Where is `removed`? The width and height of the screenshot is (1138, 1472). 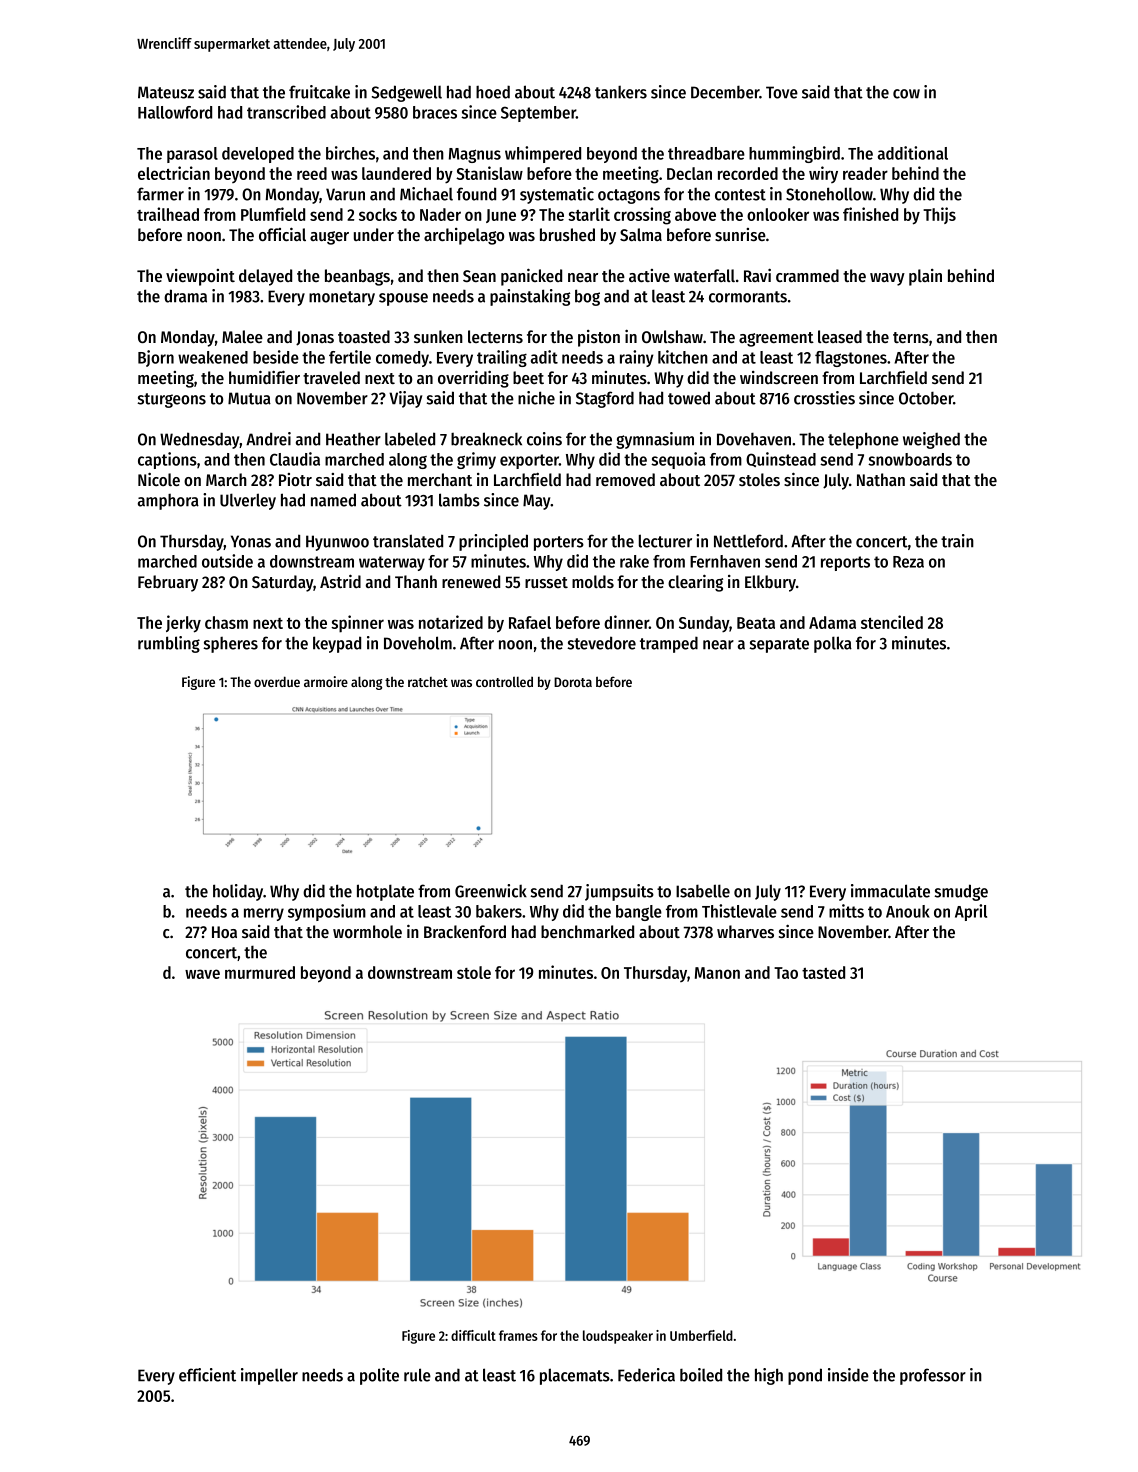
removed is located at coordinates (625, 479).
